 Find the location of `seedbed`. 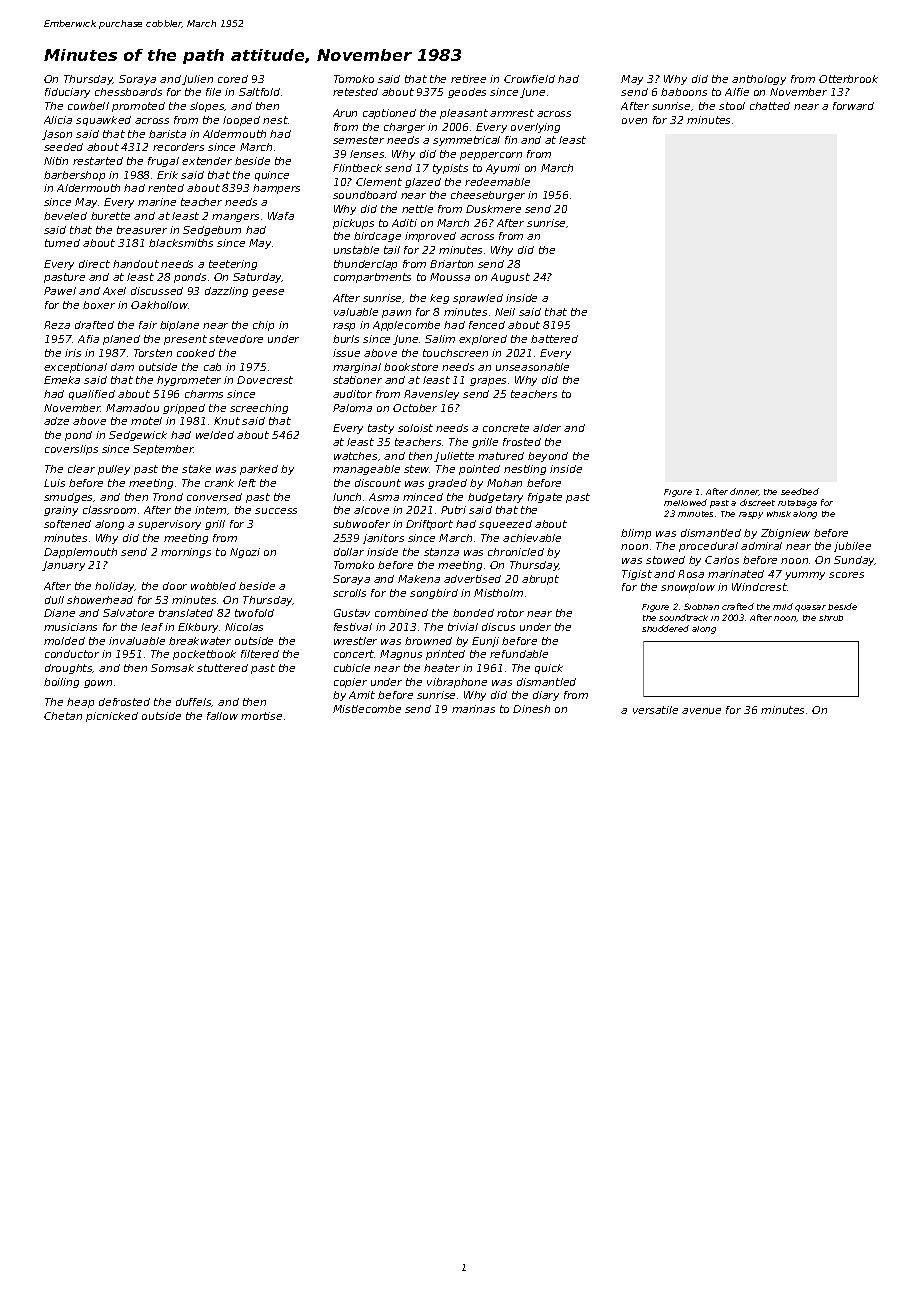

seedbed is located at coordinates (800, 491).
